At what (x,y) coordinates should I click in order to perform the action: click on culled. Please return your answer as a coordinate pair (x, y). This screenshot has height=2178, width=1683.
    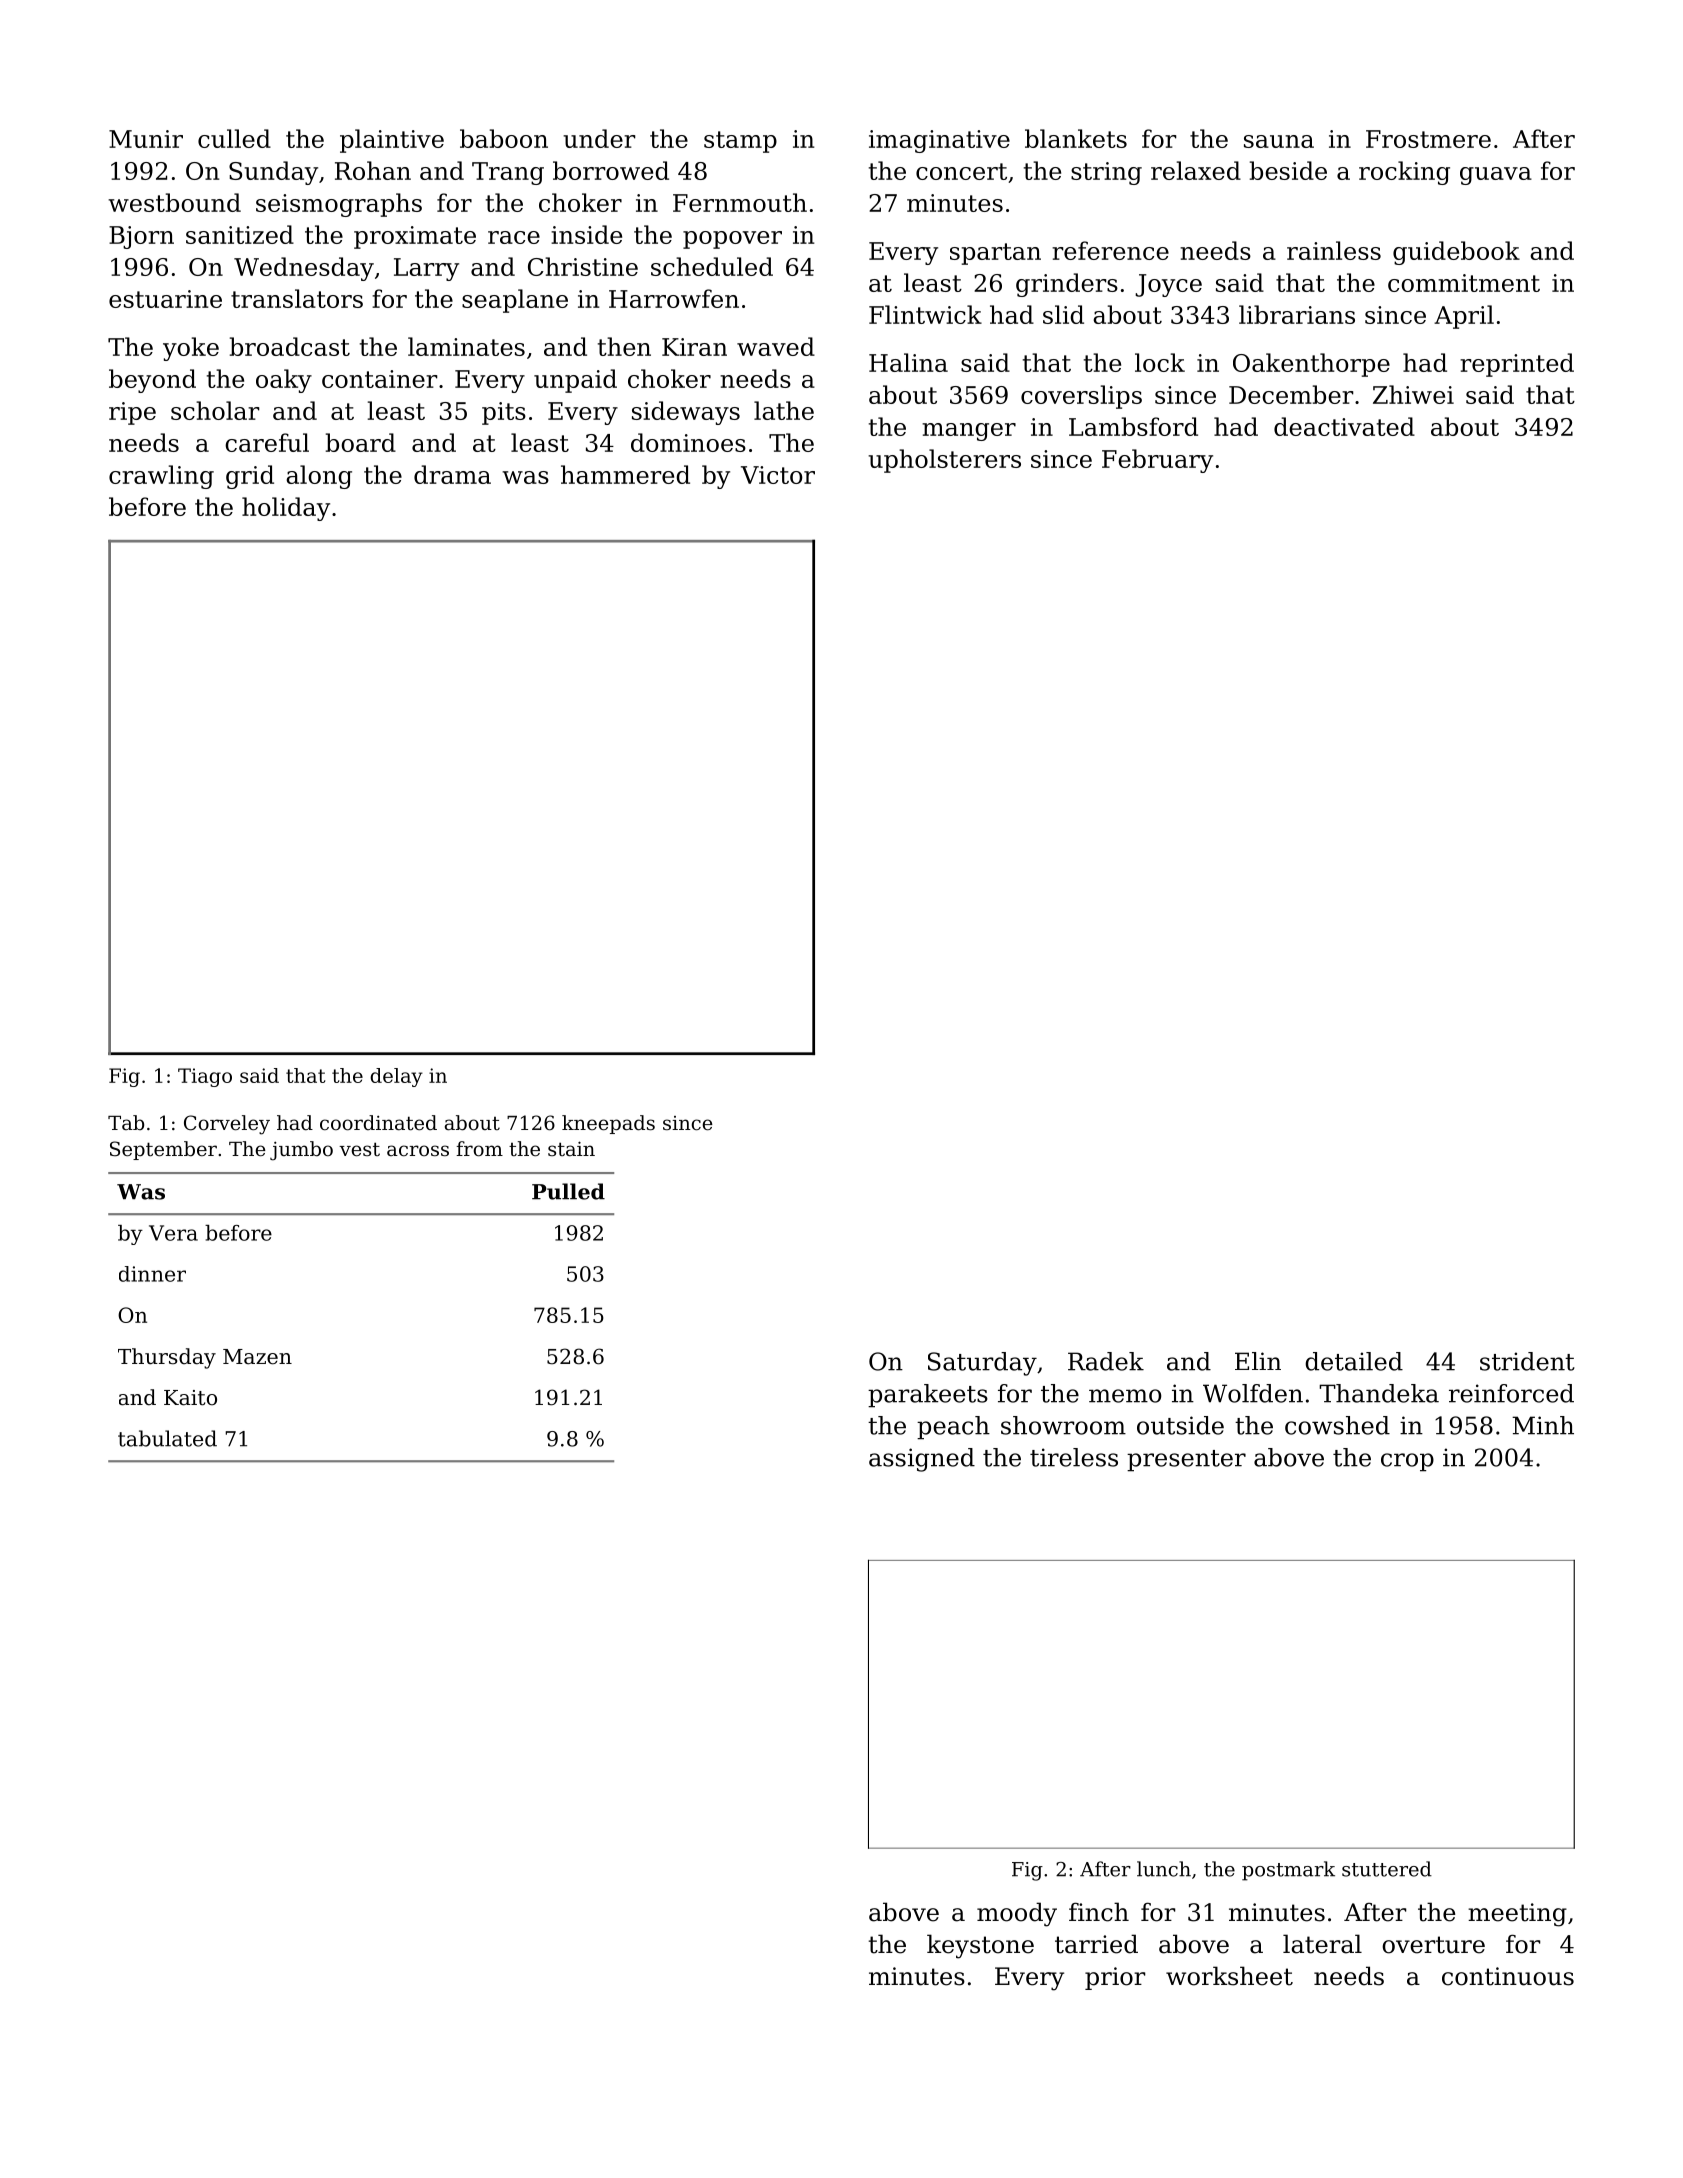
    Looking at the image, I should click on (234, 138).
